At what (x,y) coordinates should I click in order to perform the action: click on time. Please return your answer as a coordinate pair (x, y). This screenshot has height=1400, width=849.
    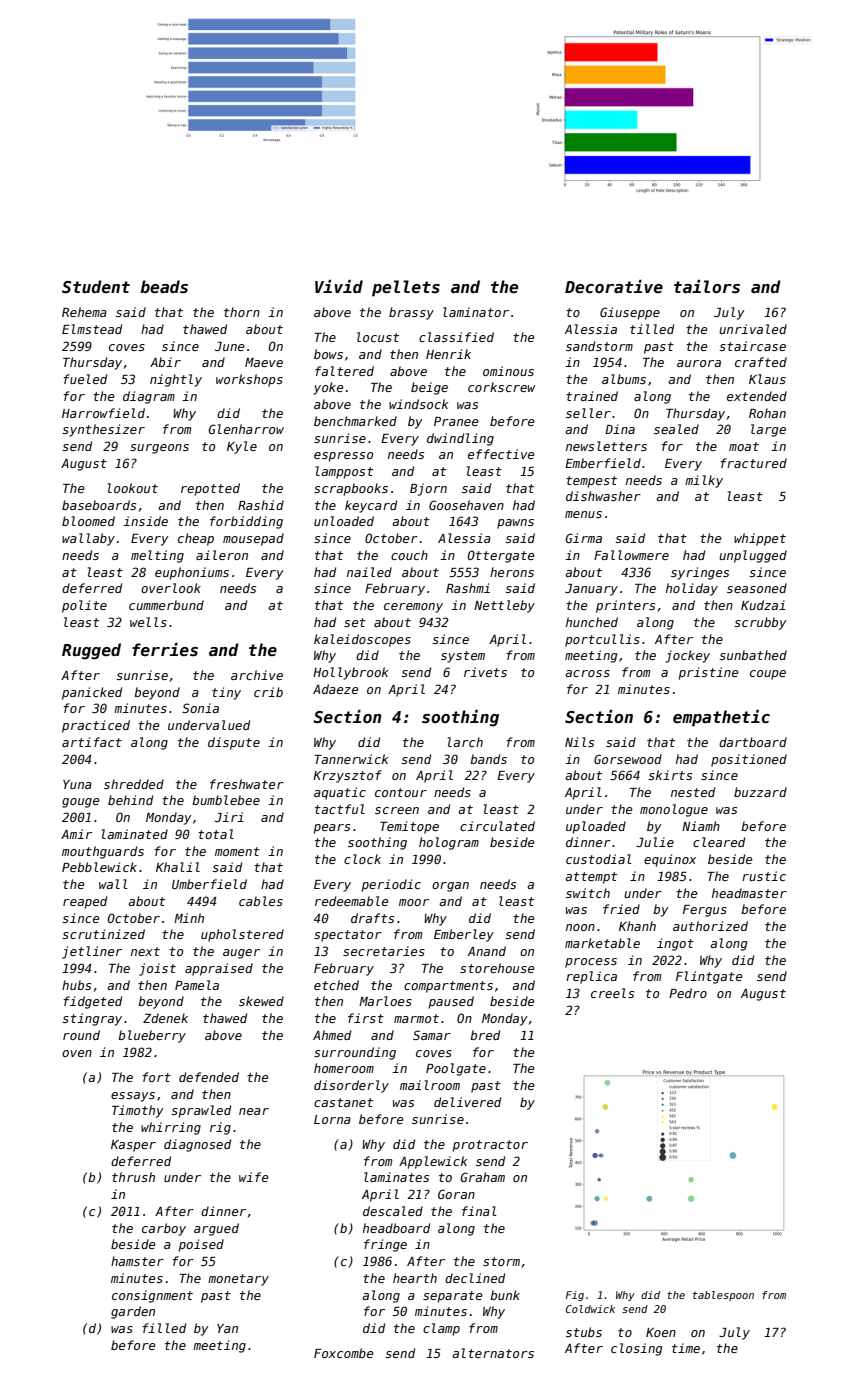
    Looking at the image, I should click on (686, 1348).
